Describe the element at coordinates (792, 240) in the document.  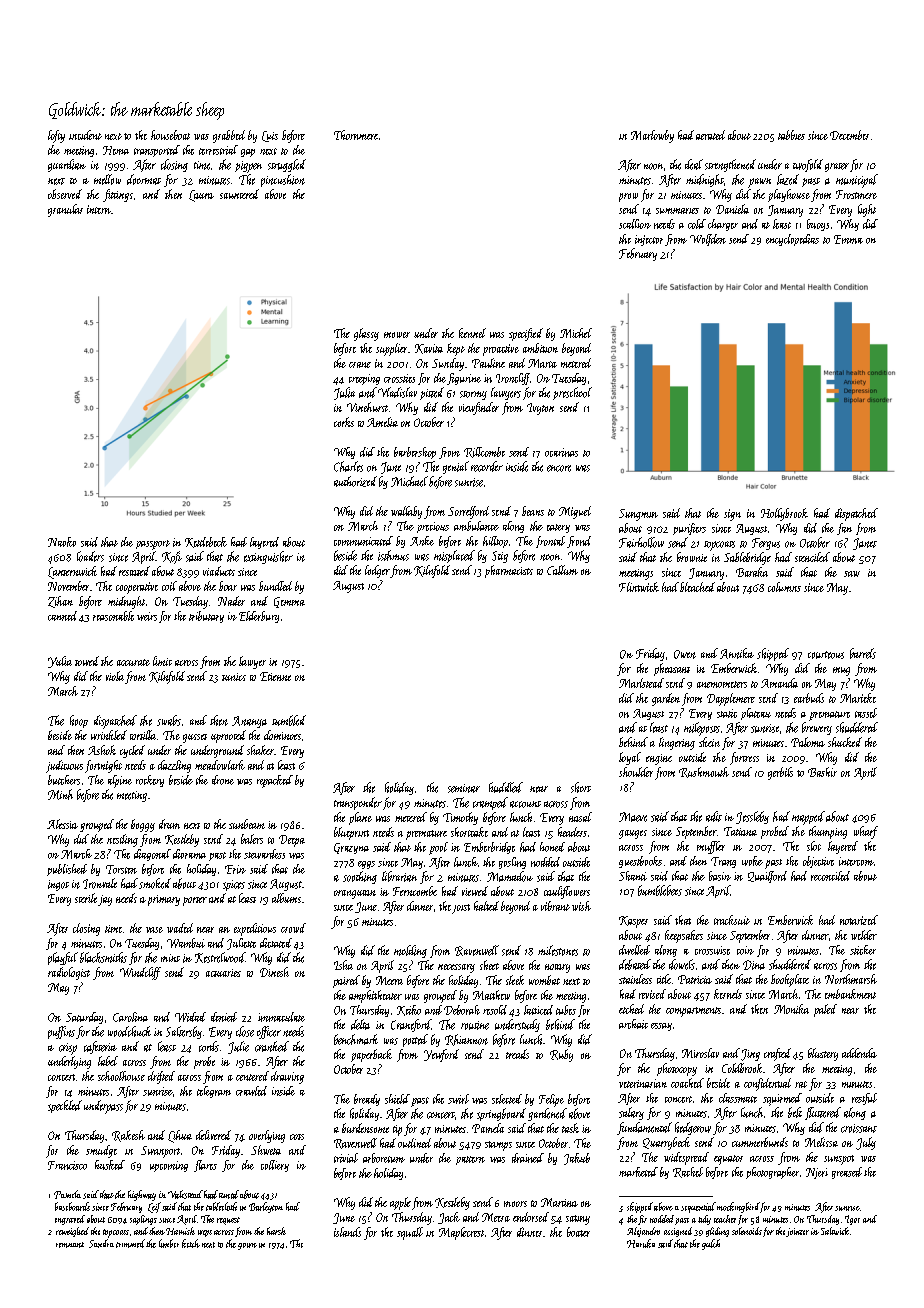
I see `encyclopedias` at that location.
